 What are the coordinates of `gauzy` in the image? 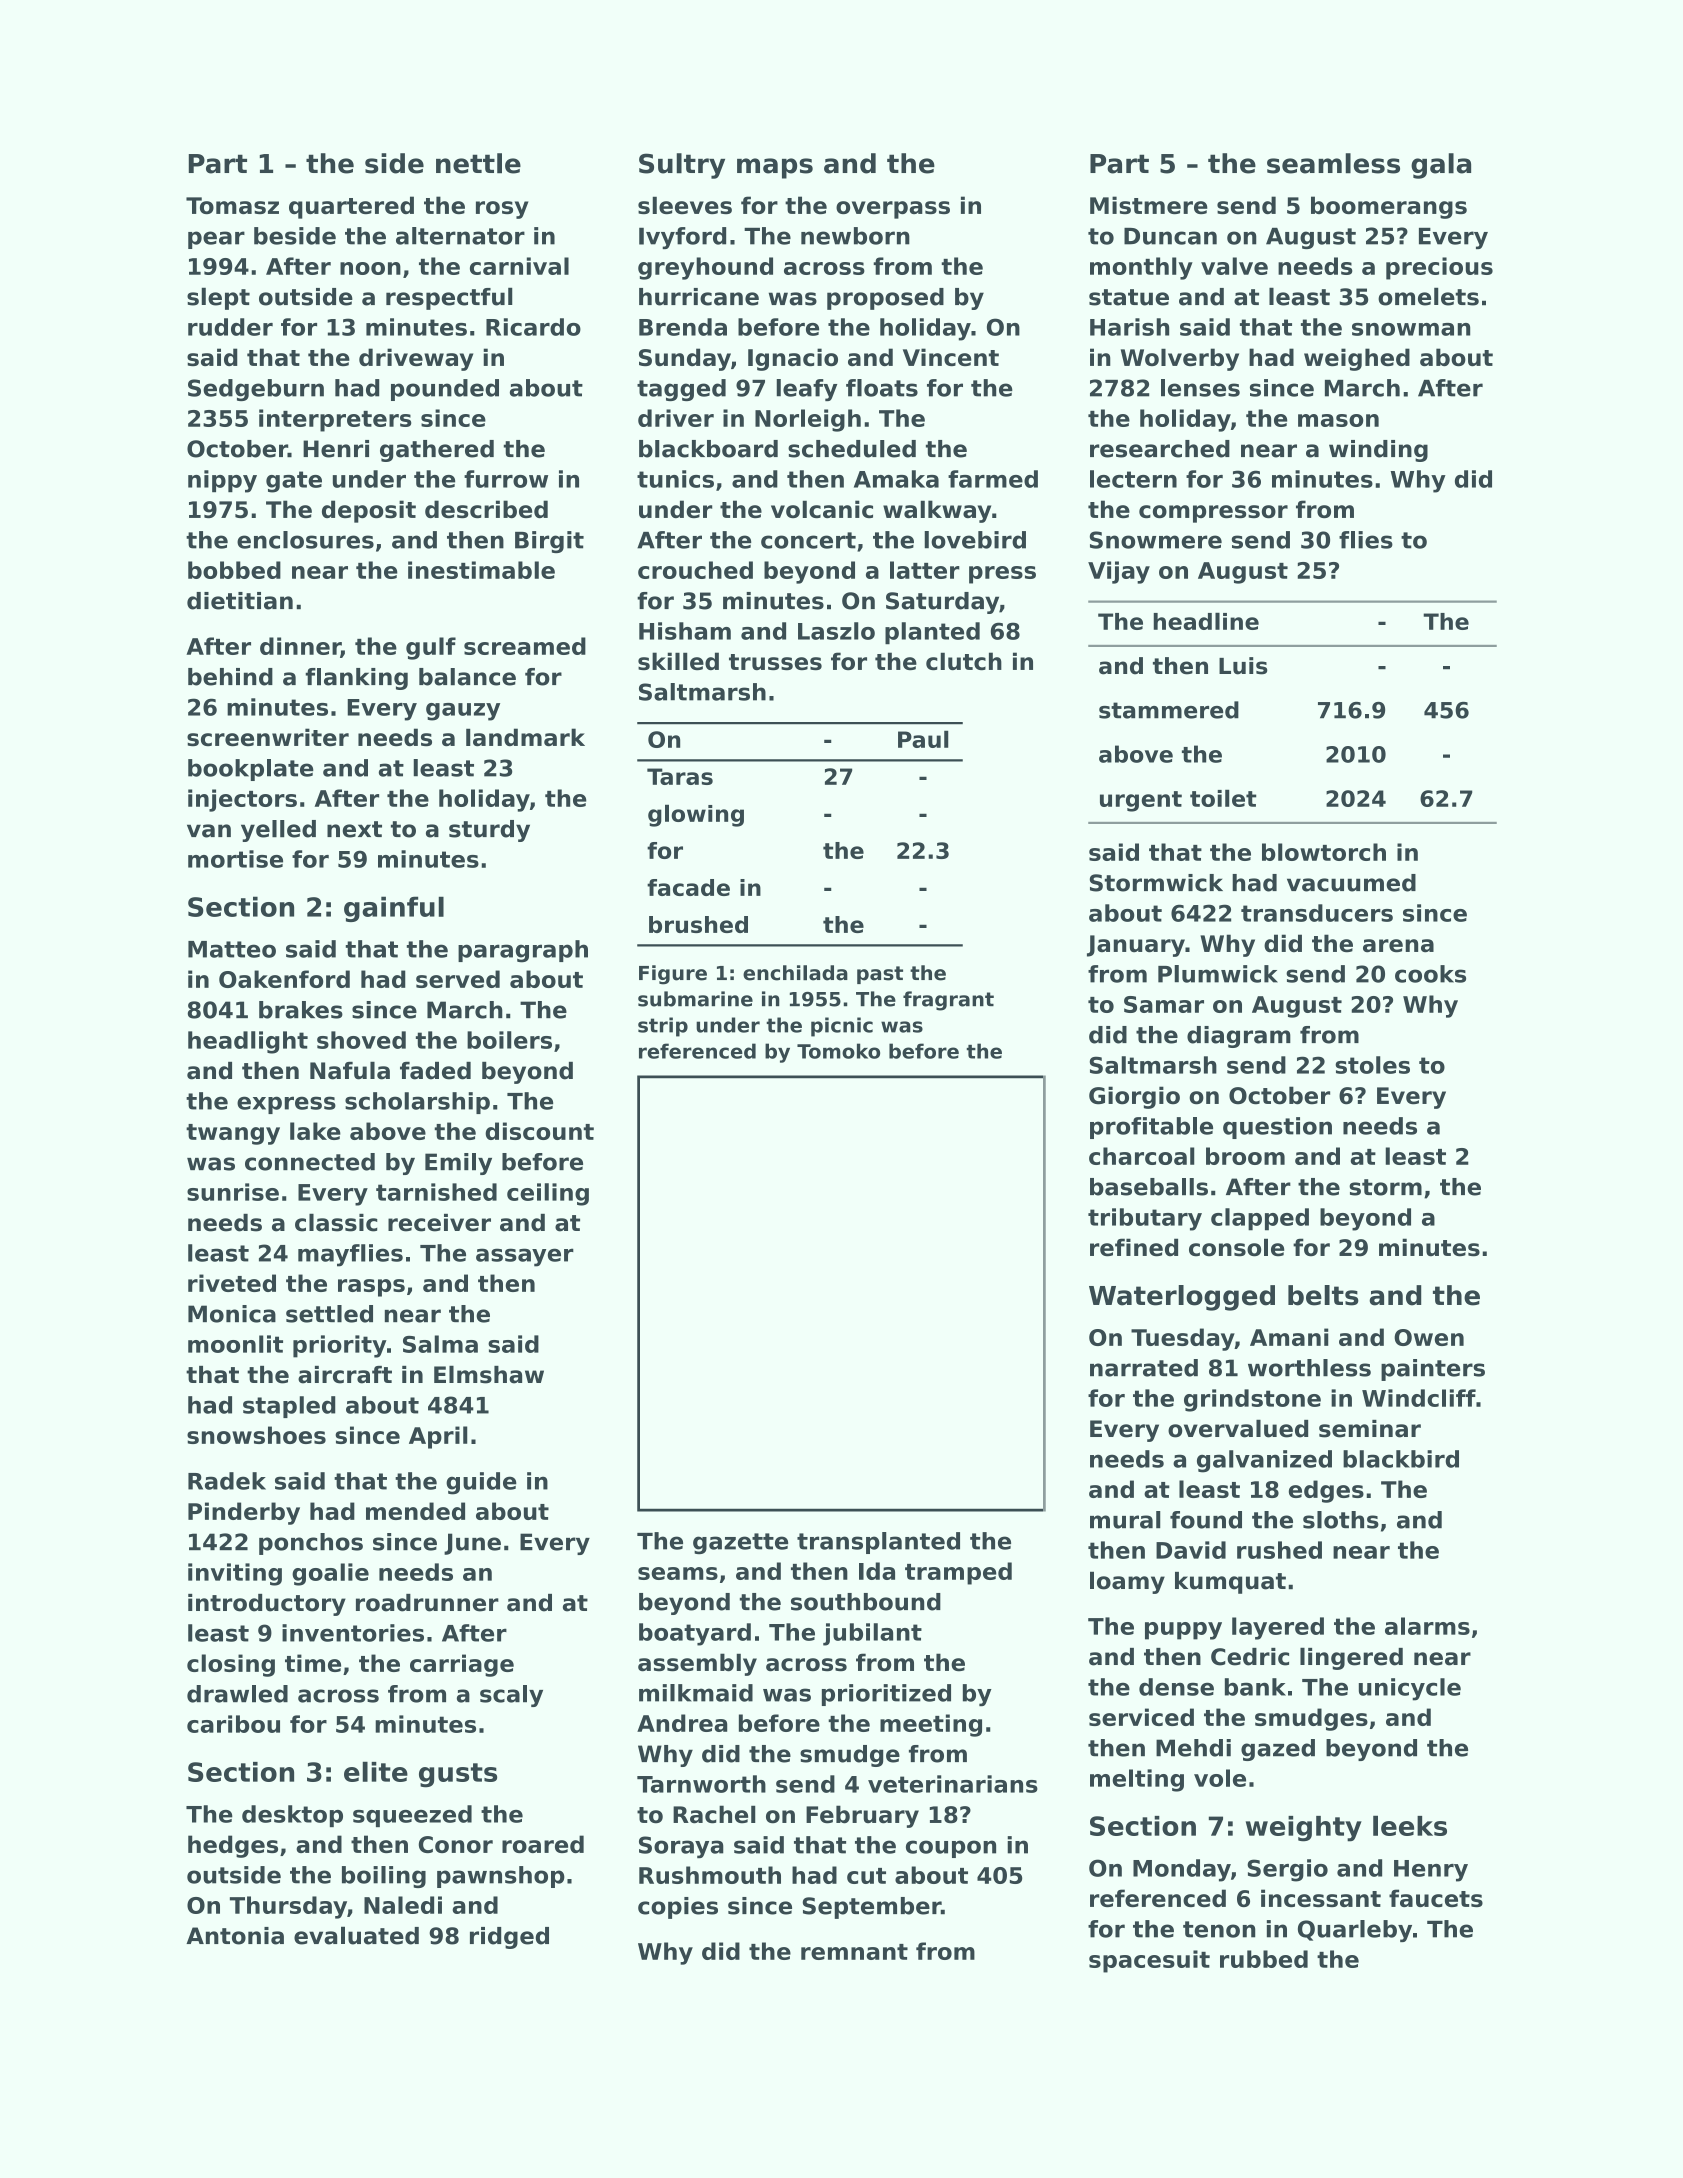 It's located at (463, 712).
